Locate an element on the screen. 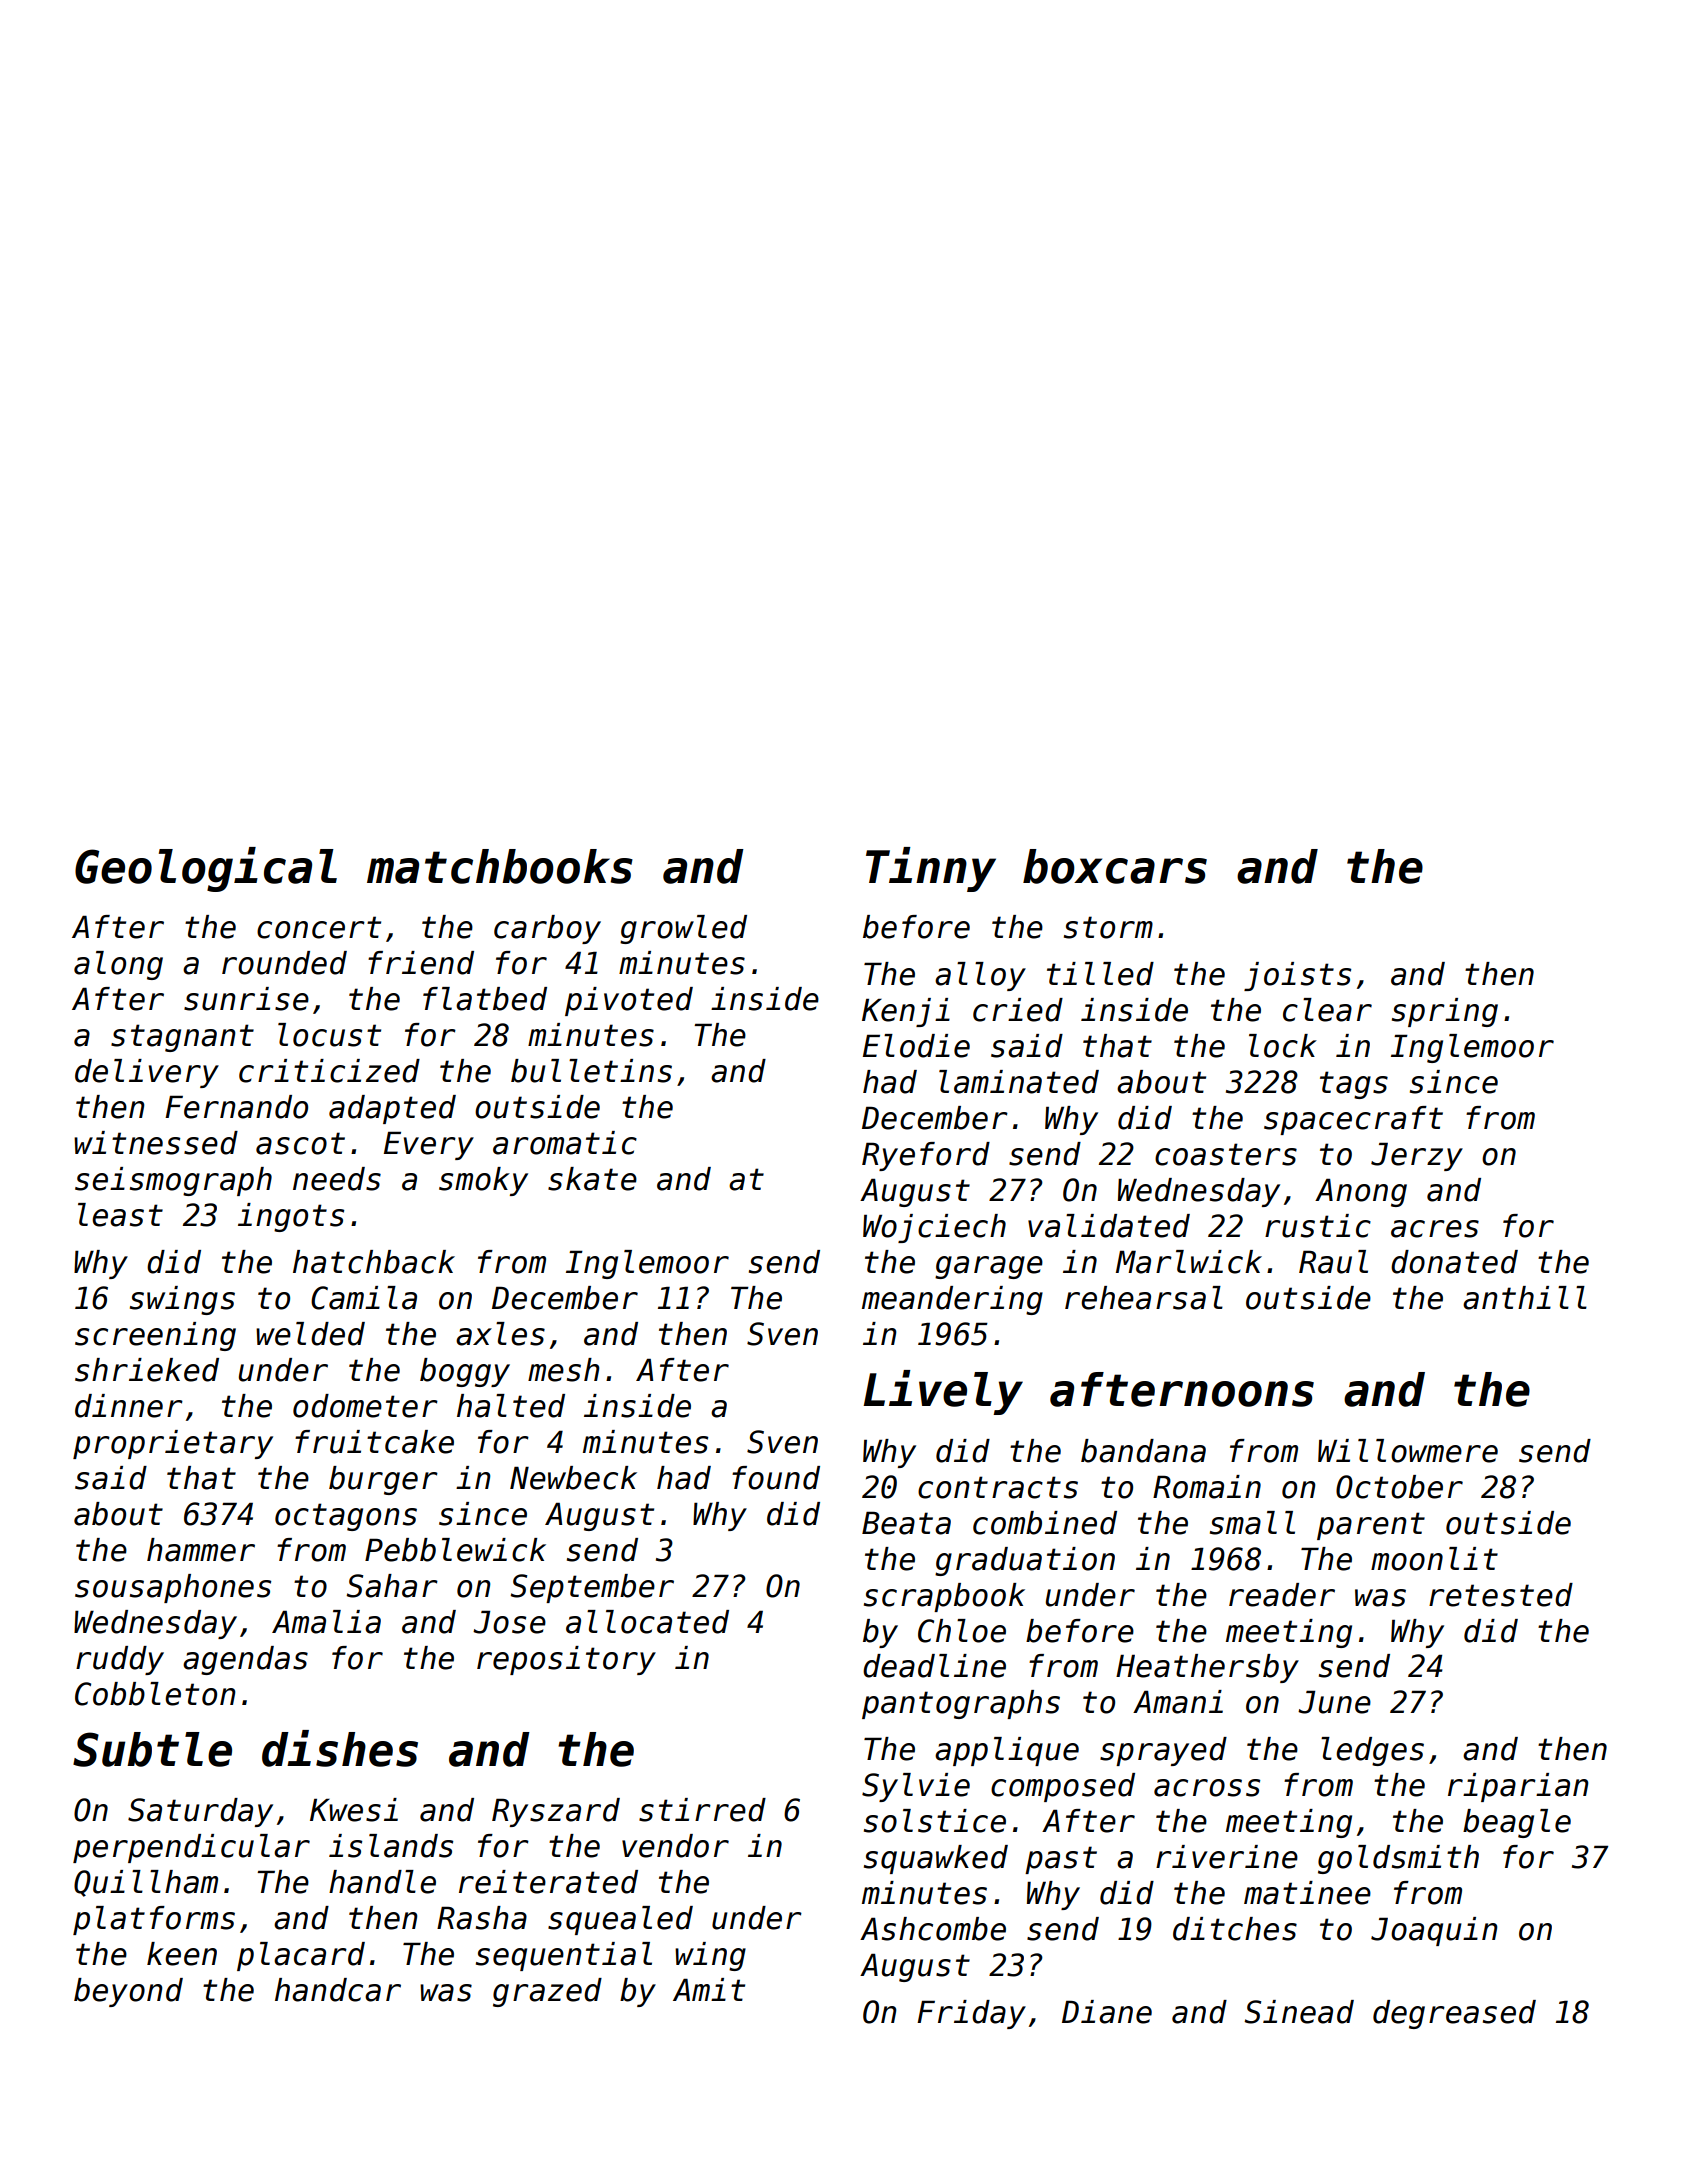 The width and height of the screenshot is (1683, 2178). matchbooks is located at coordinates (500, 866).
